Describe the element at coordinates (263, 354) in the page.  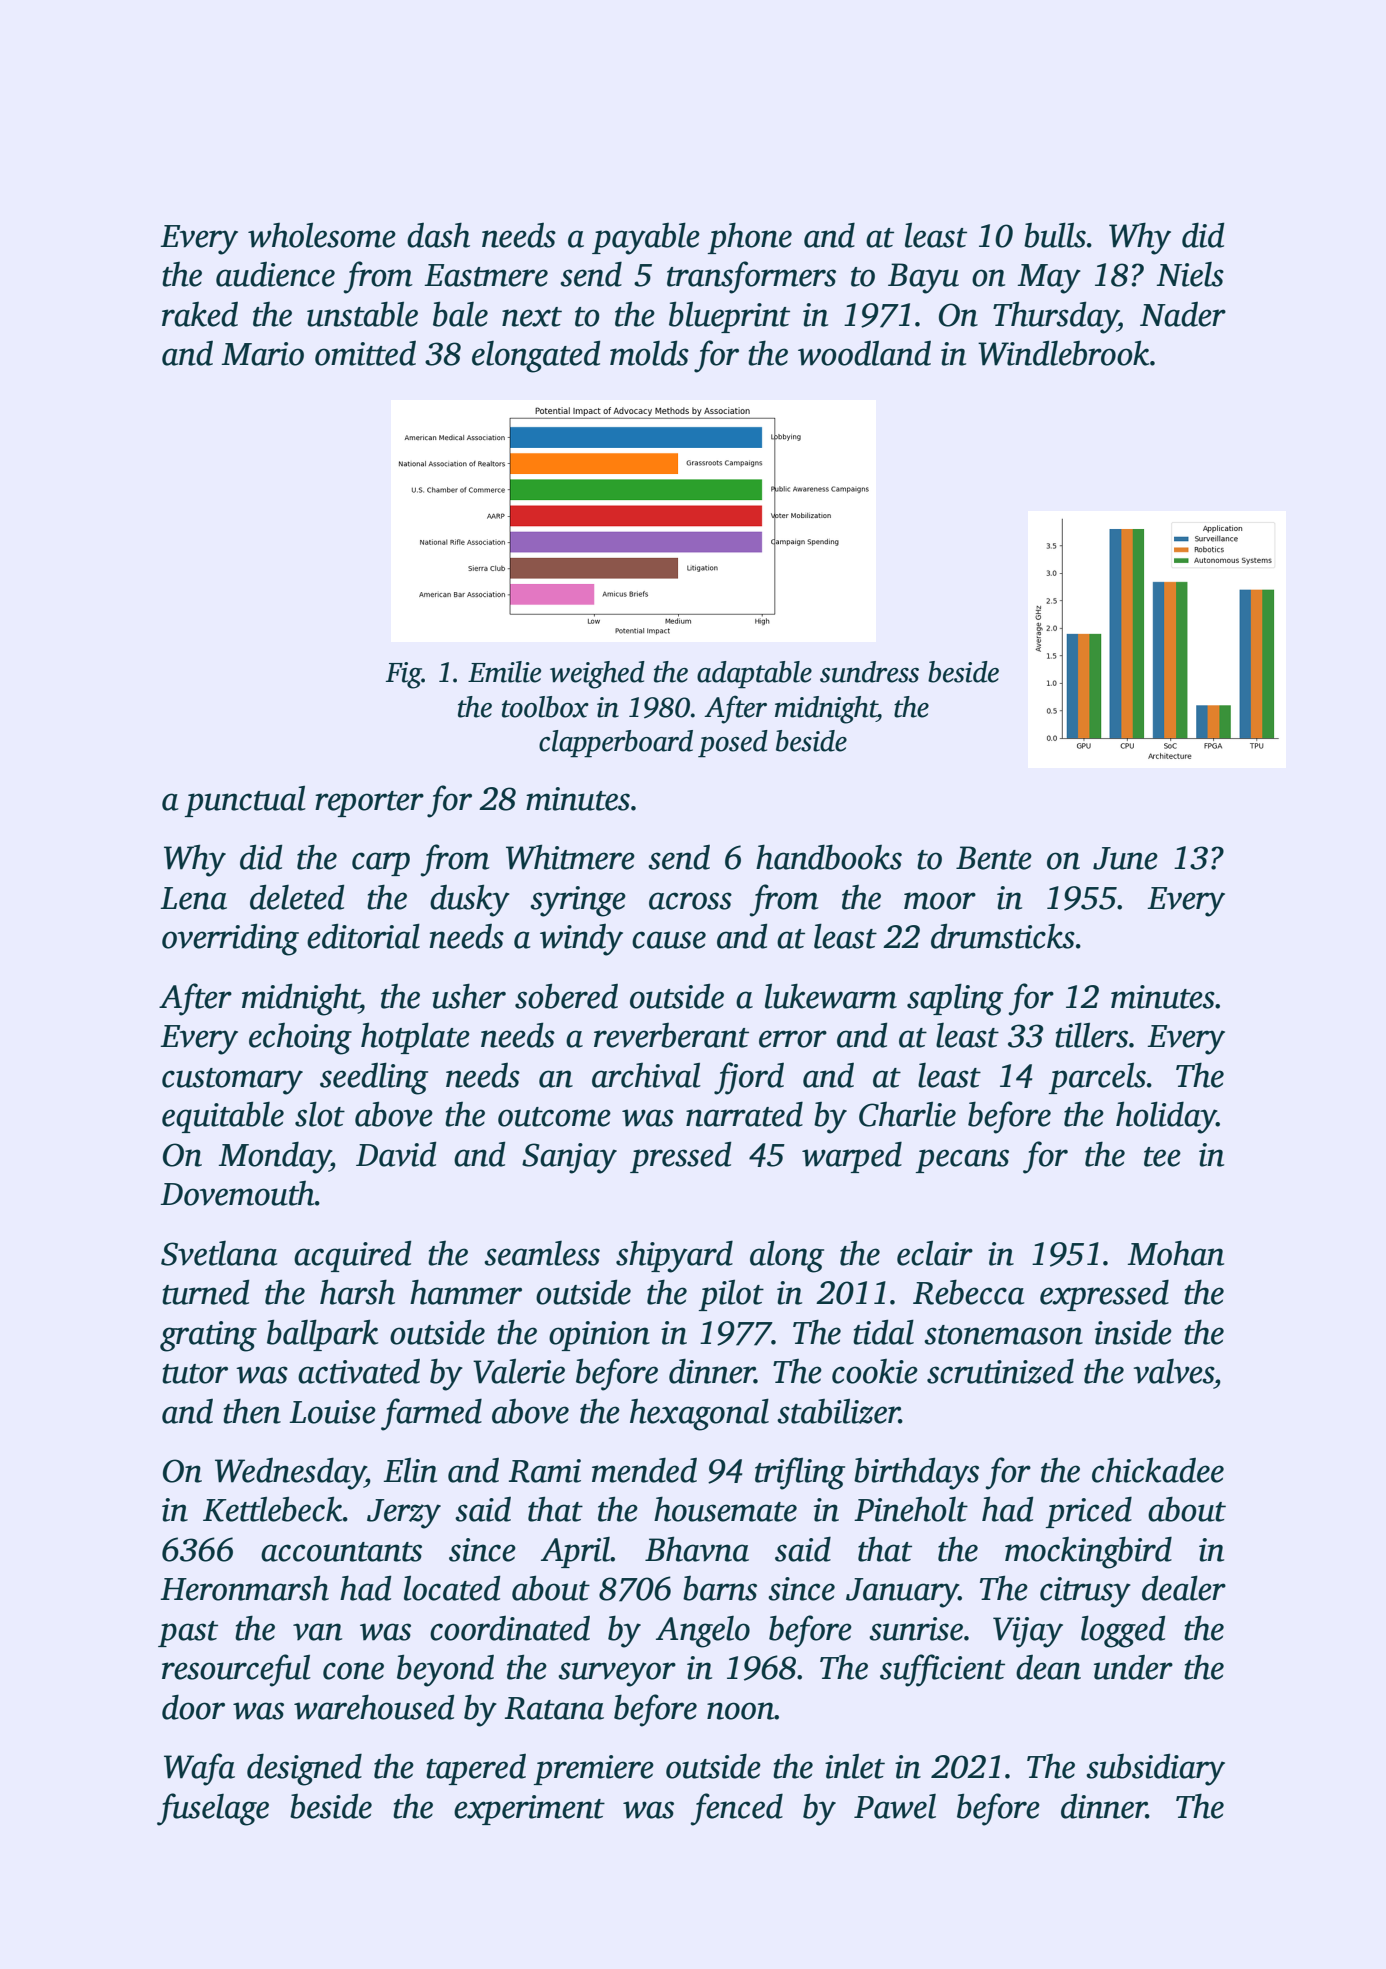
I see `Mario` at that location.
